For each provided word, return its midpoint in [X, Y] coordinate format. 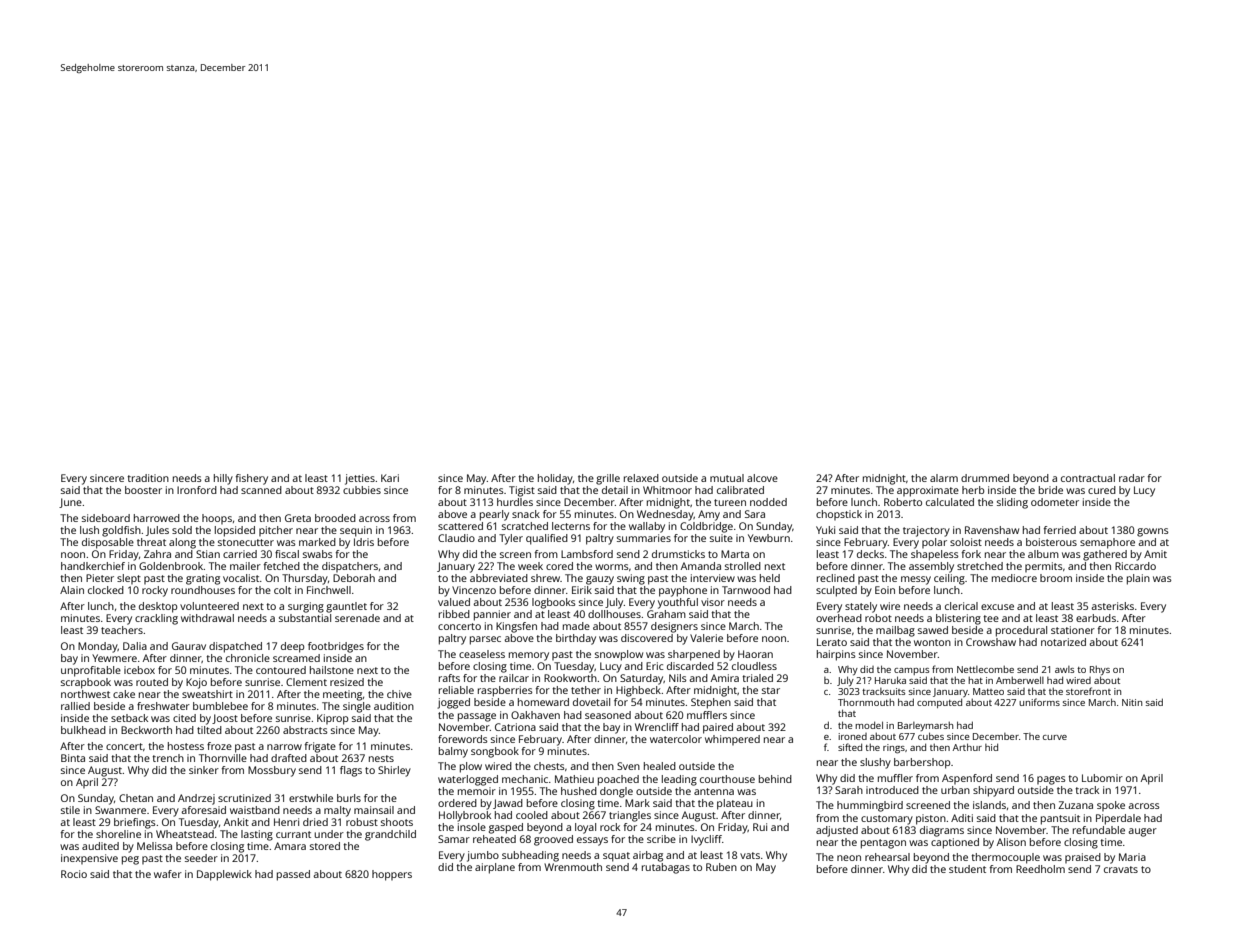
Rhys [1100, 670]
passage [477, 717]
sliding [1012, 503]
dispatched [235, 647]
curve [1055, 737]
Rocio [74, 874]
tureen [730, 502]
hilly [223, 479]
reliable [456, 690]
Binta [73, 758]
